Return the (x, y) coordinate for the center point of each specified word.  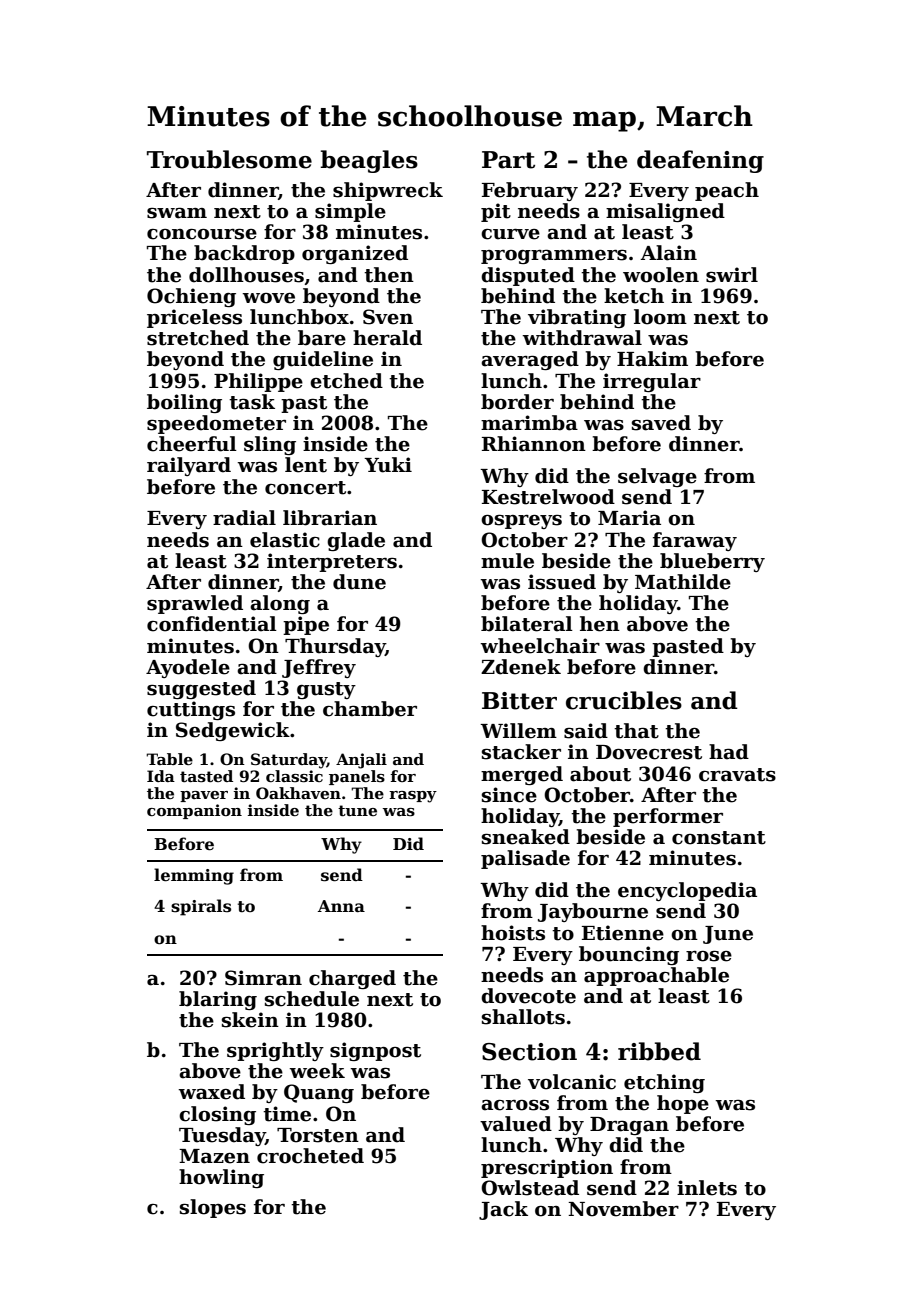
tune (357, 810)
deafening (700, 161)
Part (508, 160)
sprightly (275, 1051)
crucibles (624, 700)
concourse (202, 234)
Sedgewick (233, 731)
